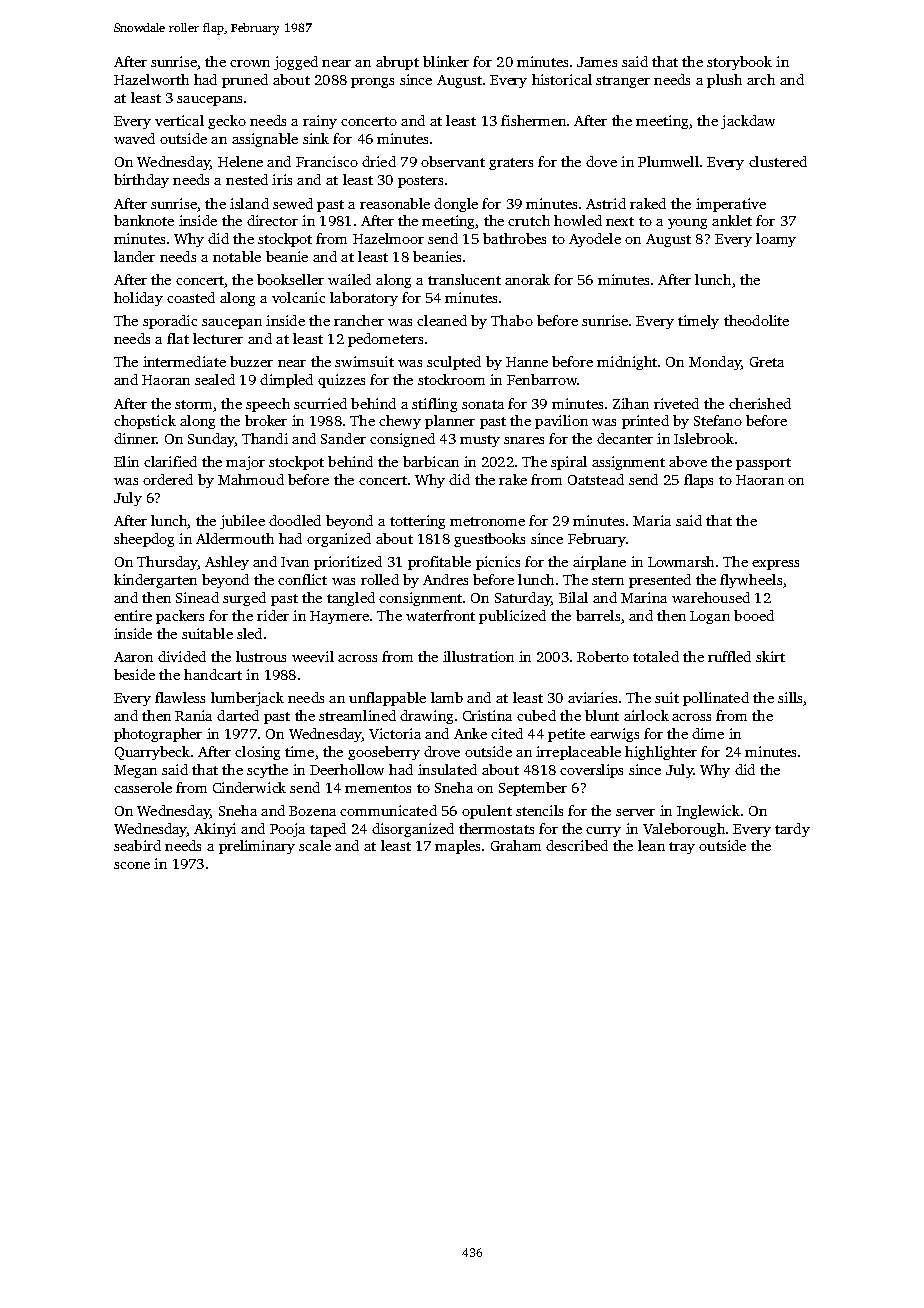 This page has width=924, height=1308. I want to click on stifling, so click(434, 405).
